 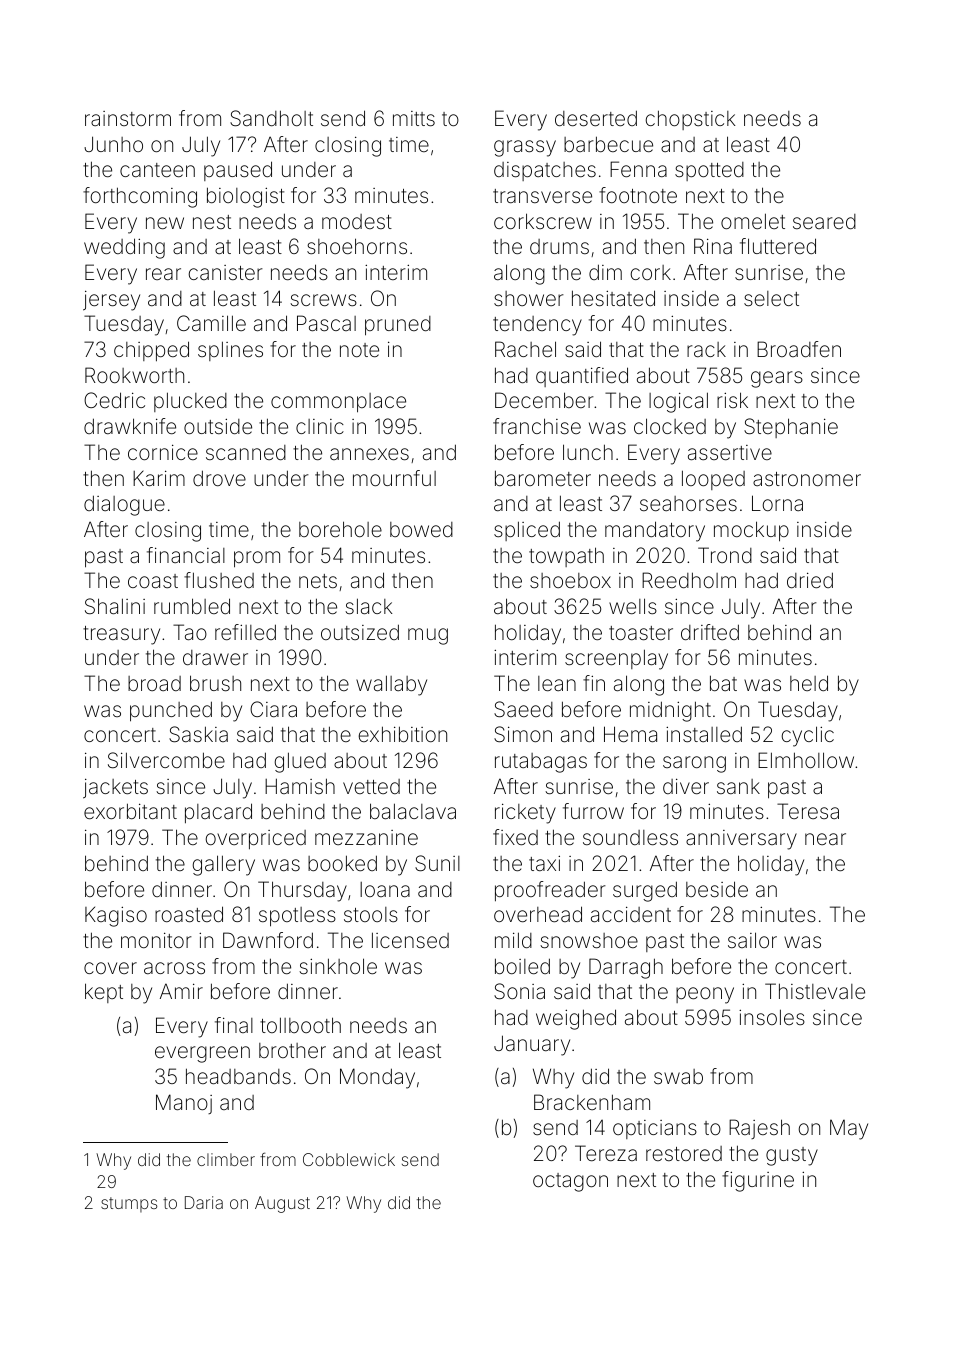 What do you see at coordinates (115, 789) in the screenshot?
I see `jackets` at bounding box center [115, 789].
